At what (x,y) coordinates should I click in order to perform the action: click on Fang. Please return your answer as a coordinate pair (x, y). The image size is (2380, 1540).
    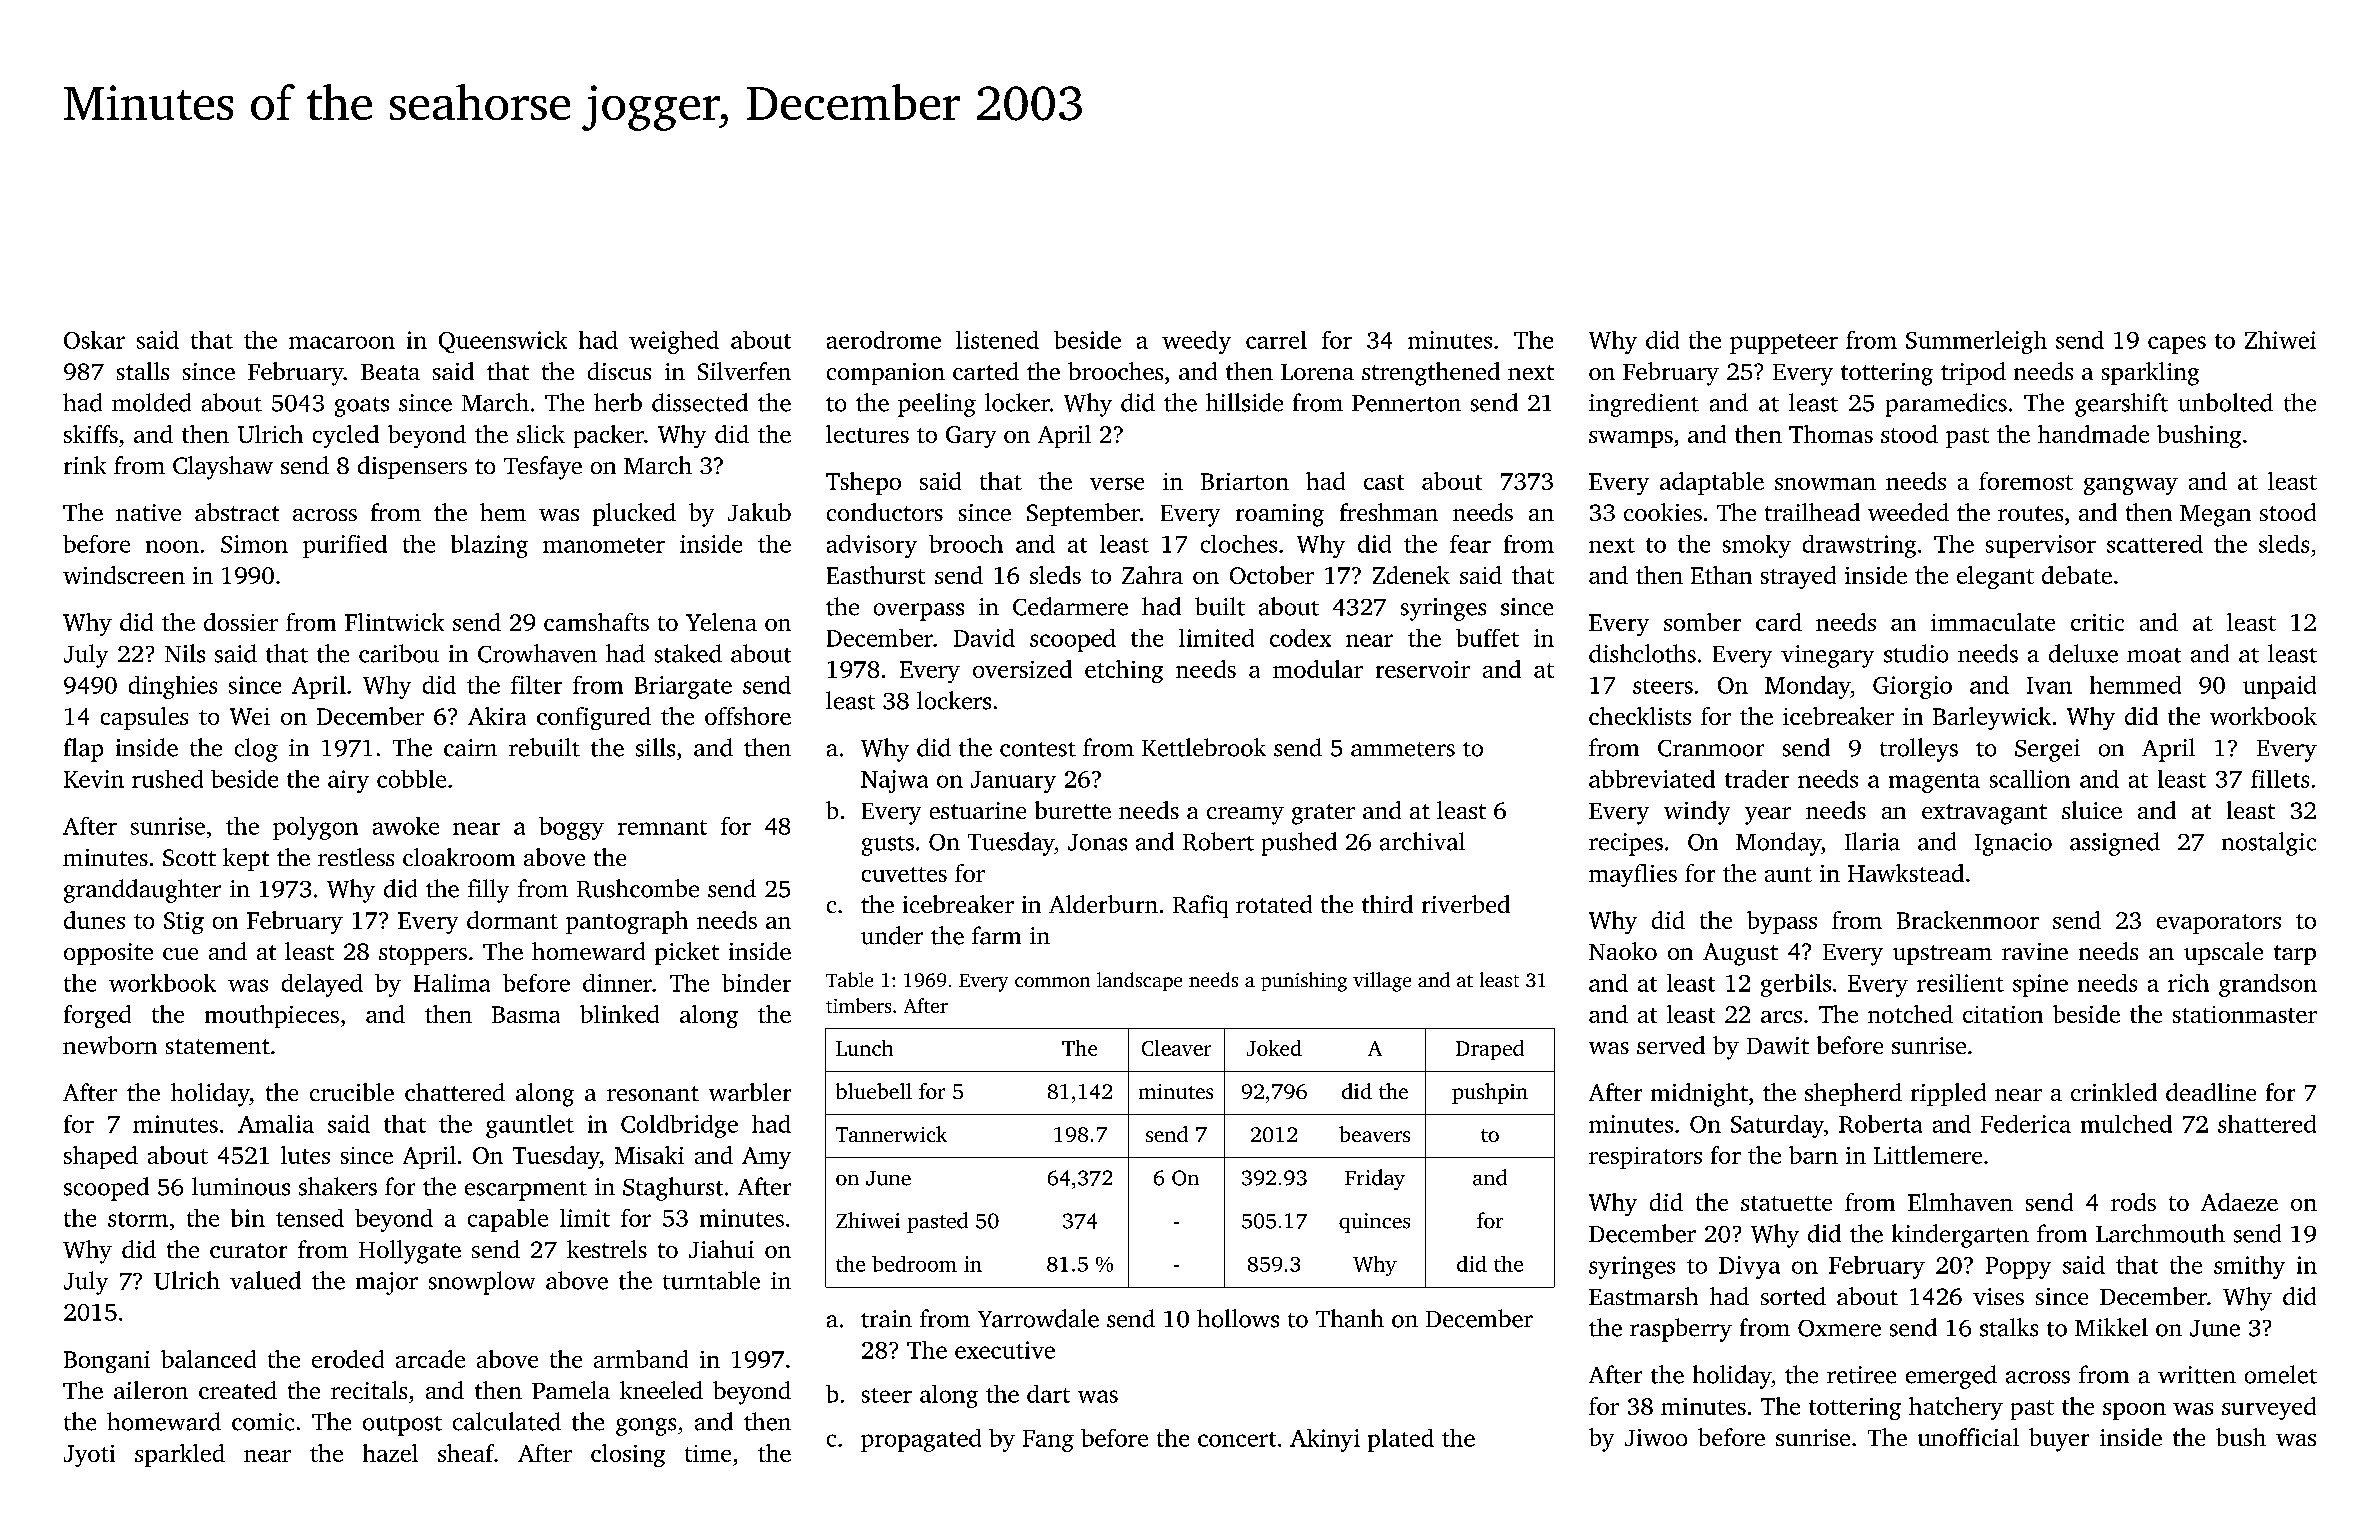
    Looking at the image, I should click on (1048, 1441).
